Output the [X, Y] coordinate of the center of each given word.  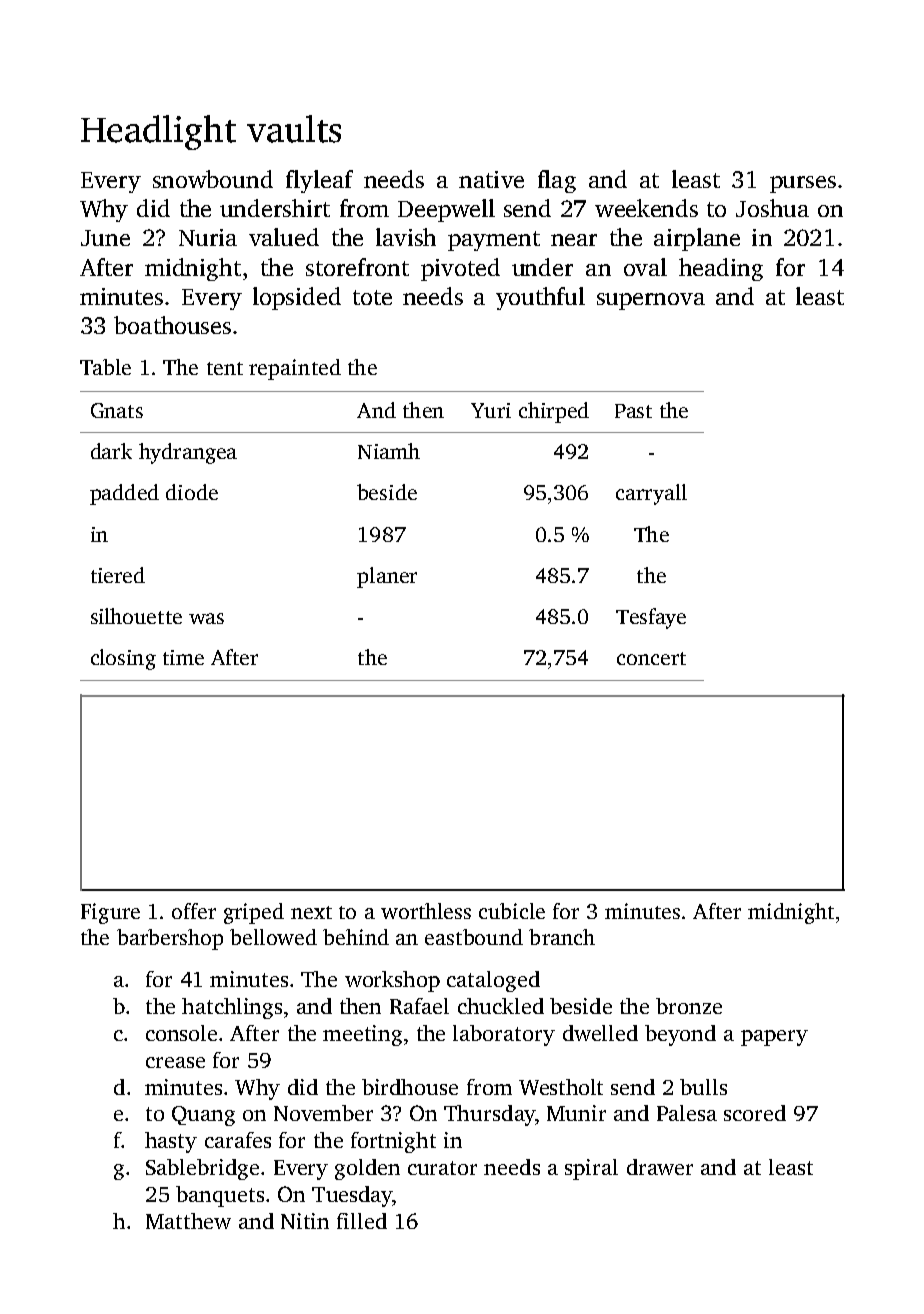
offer [194, 911]
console [181, 1033]
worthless [426, 911]
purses [803, 184]
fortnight [393, 1142]
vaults [294, 129]
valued [284, 237]
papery [774, 1038]
